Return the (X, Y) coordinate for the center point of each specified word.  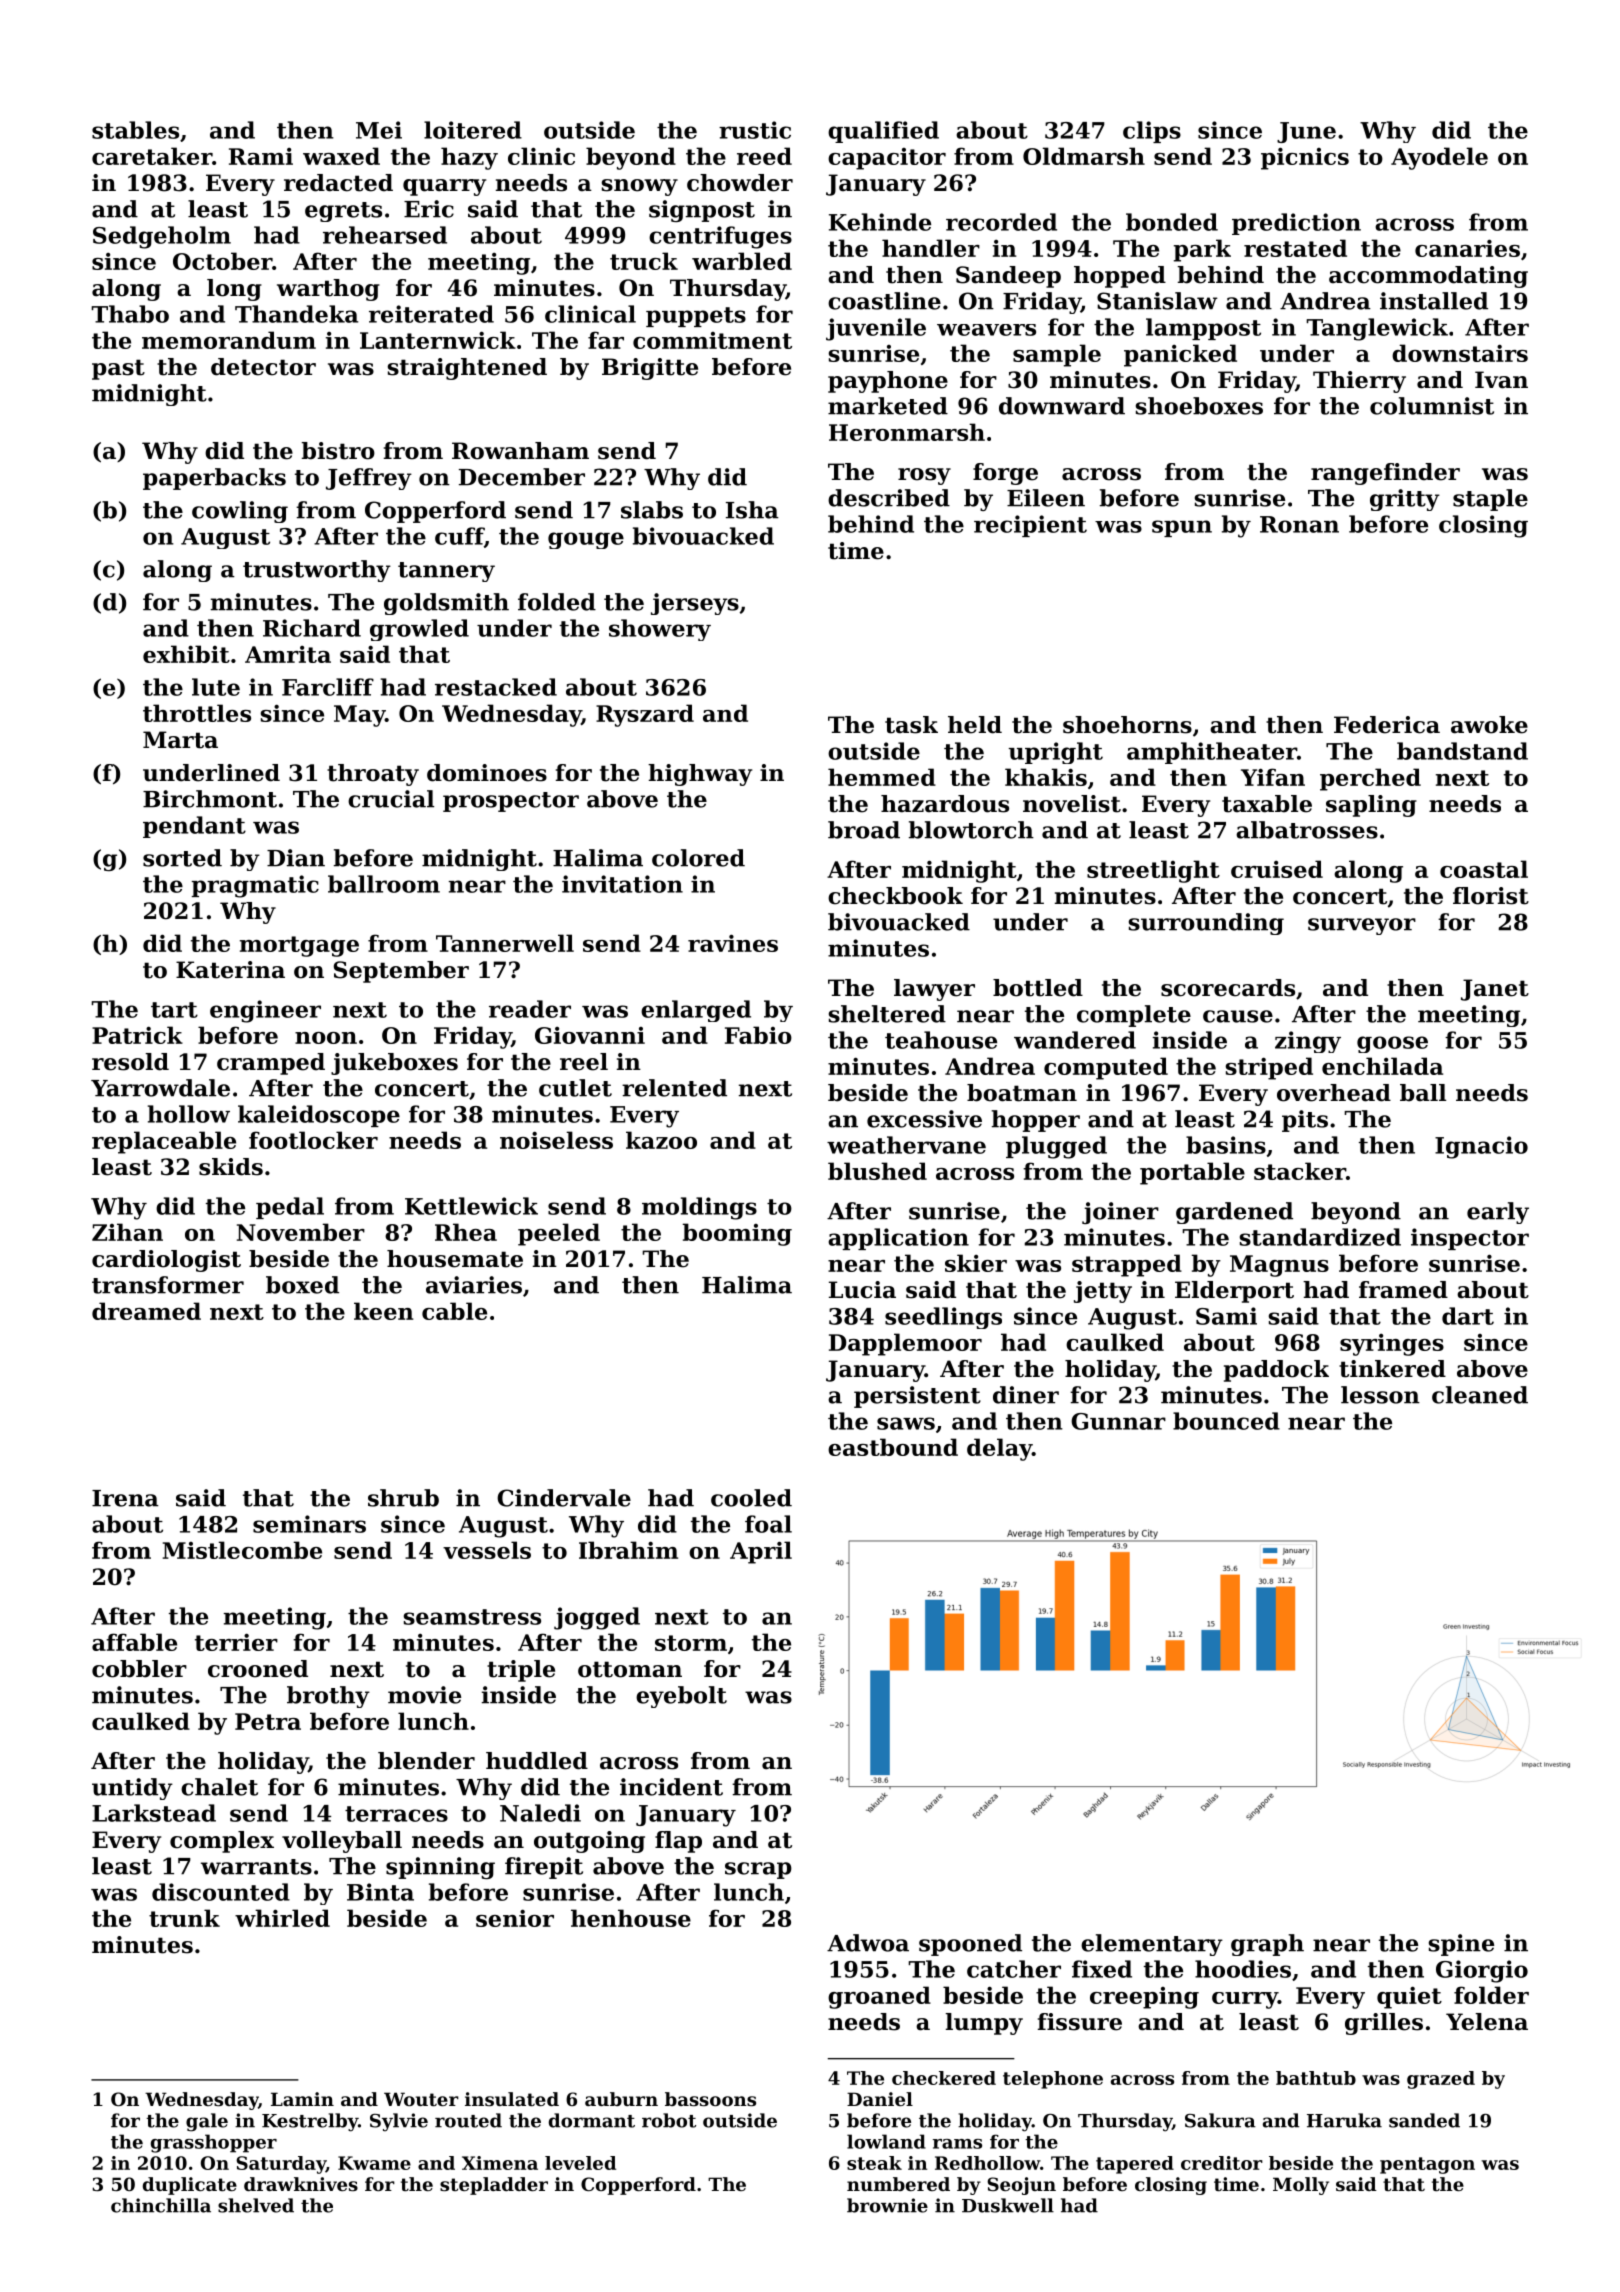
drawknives (301, 2184)
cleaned (1480, 1395)
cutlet (575, 1088)
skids (231, 1167)
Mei (379, 130)
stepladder (494, 2186)
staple (1490, 500)
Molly (1301, 2186)
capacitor (887, 159)
